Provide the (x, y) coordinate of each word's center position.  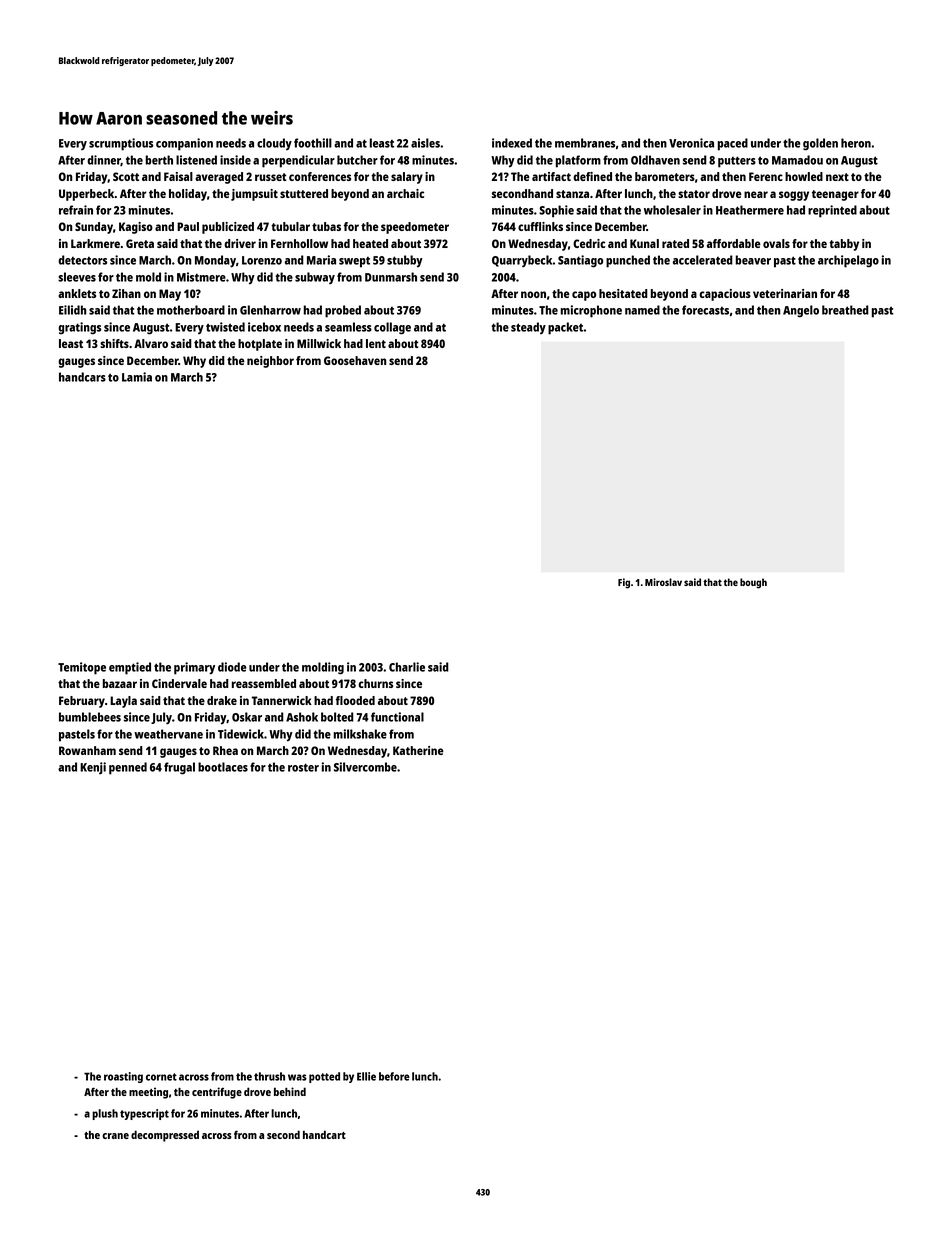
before (394, 1076)
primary (194, 668)
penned (128, 768)
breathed (845, 310)
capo (584, 296)
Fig (624, 583)
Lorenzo (262, 260)
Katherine (418, 750)
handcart (324, 1134)
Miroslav (663, 582)
